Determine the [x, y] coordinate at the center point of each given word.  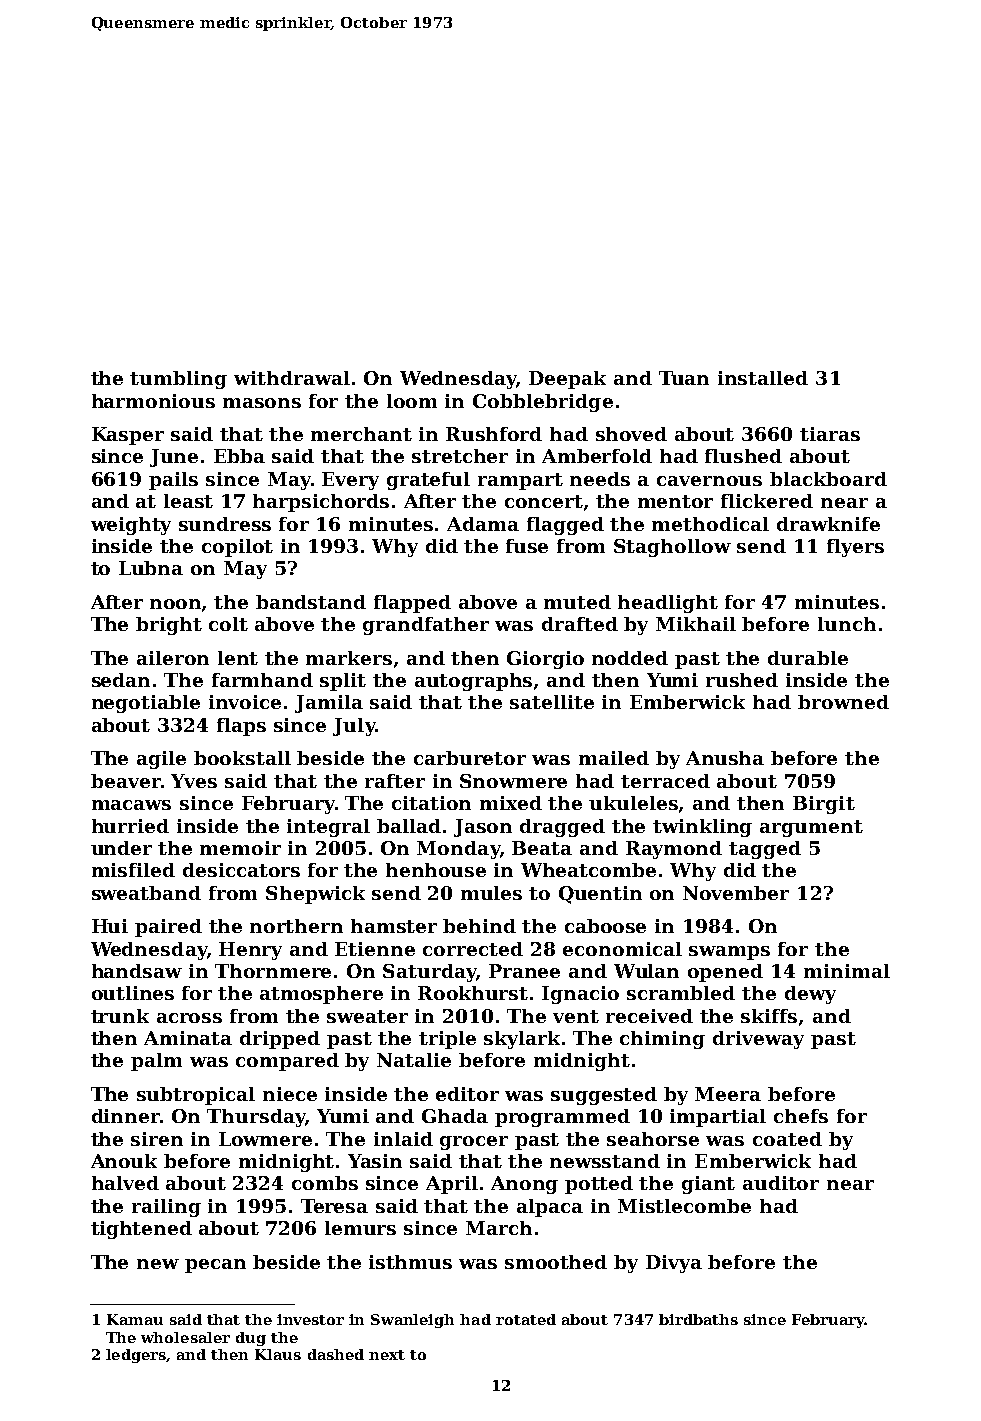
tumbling [178, 380]
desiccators [241, 870]
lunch [847, 624]
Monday [458, 850]
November [736, 893]
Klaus [278, 1354]
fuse [527, 546]
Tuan [684, 378]
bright [169, 626]
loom [412, 401]
